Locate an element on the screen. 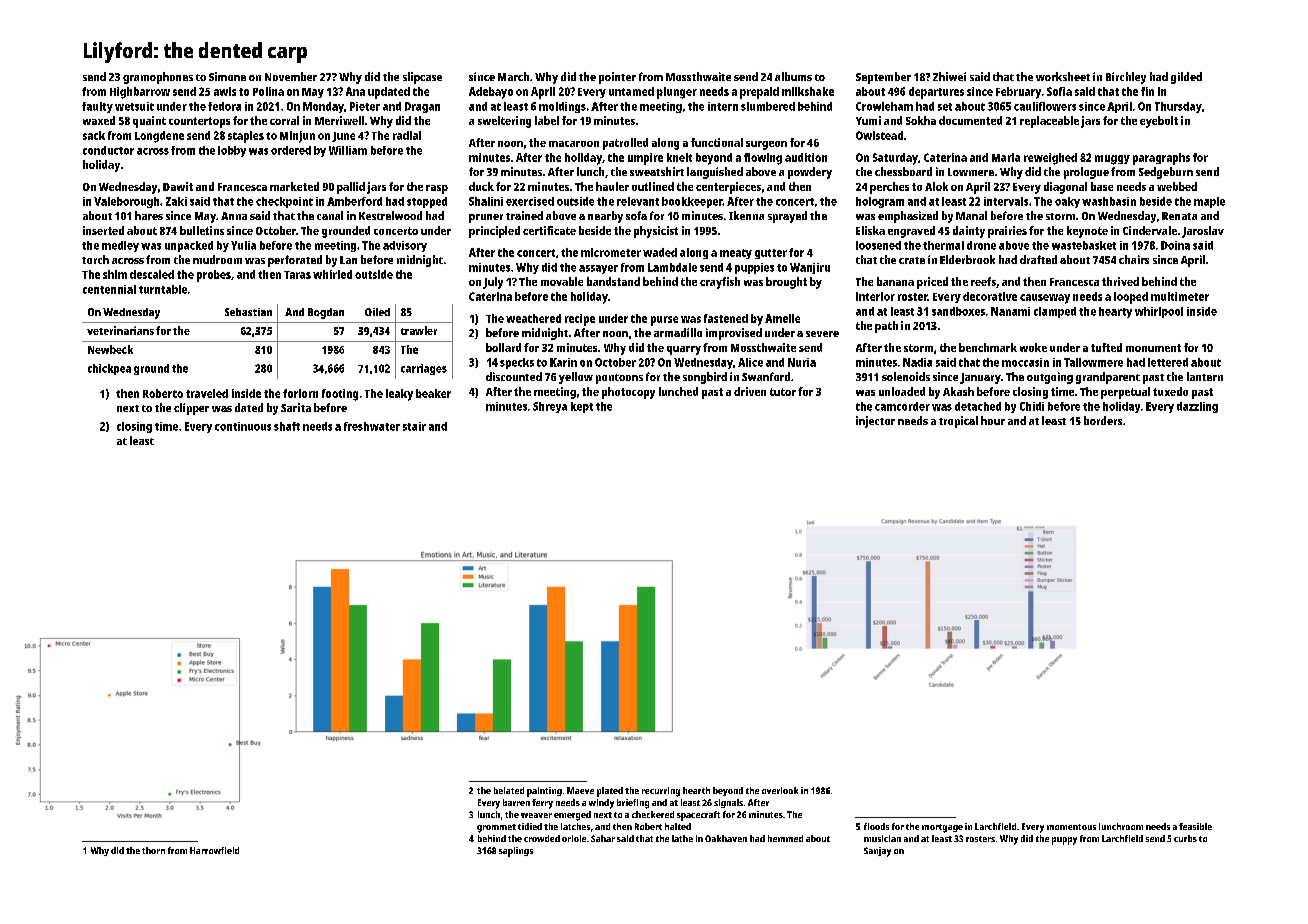 This screenshot has height=924, width=1308. freshwater is located at coordinates (372, 426).
